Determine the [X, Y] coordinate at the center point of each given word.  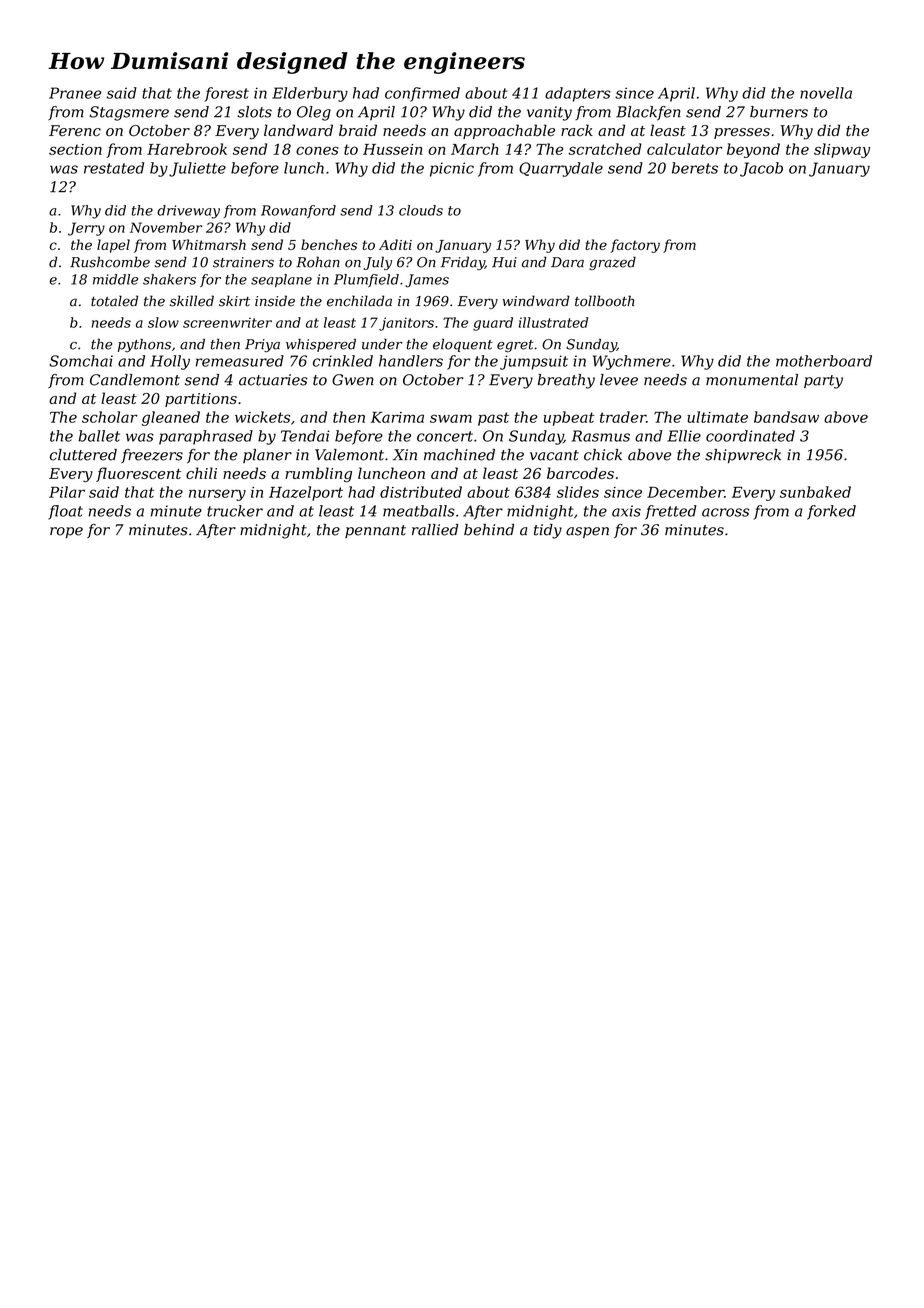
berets [695, 168]
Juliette [197, 169]
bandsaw [786, 417]
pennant [375, 531]
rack [577, 130]
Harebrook [187, 149]
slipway [842, 150]
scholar [110, 417]
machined [459, 455]
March [475, 149]
